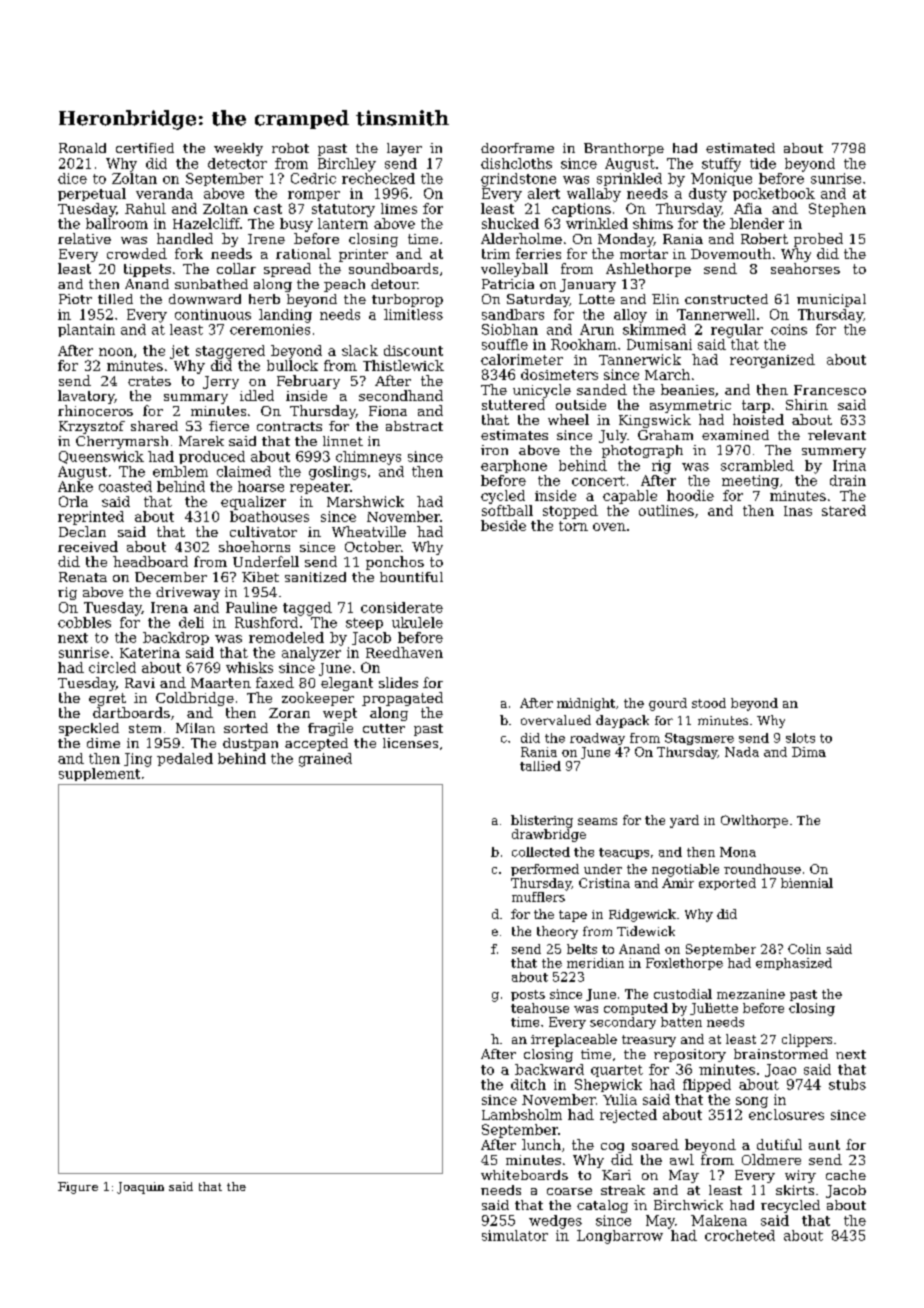  I want to click on Graham, so click(665, 435).
